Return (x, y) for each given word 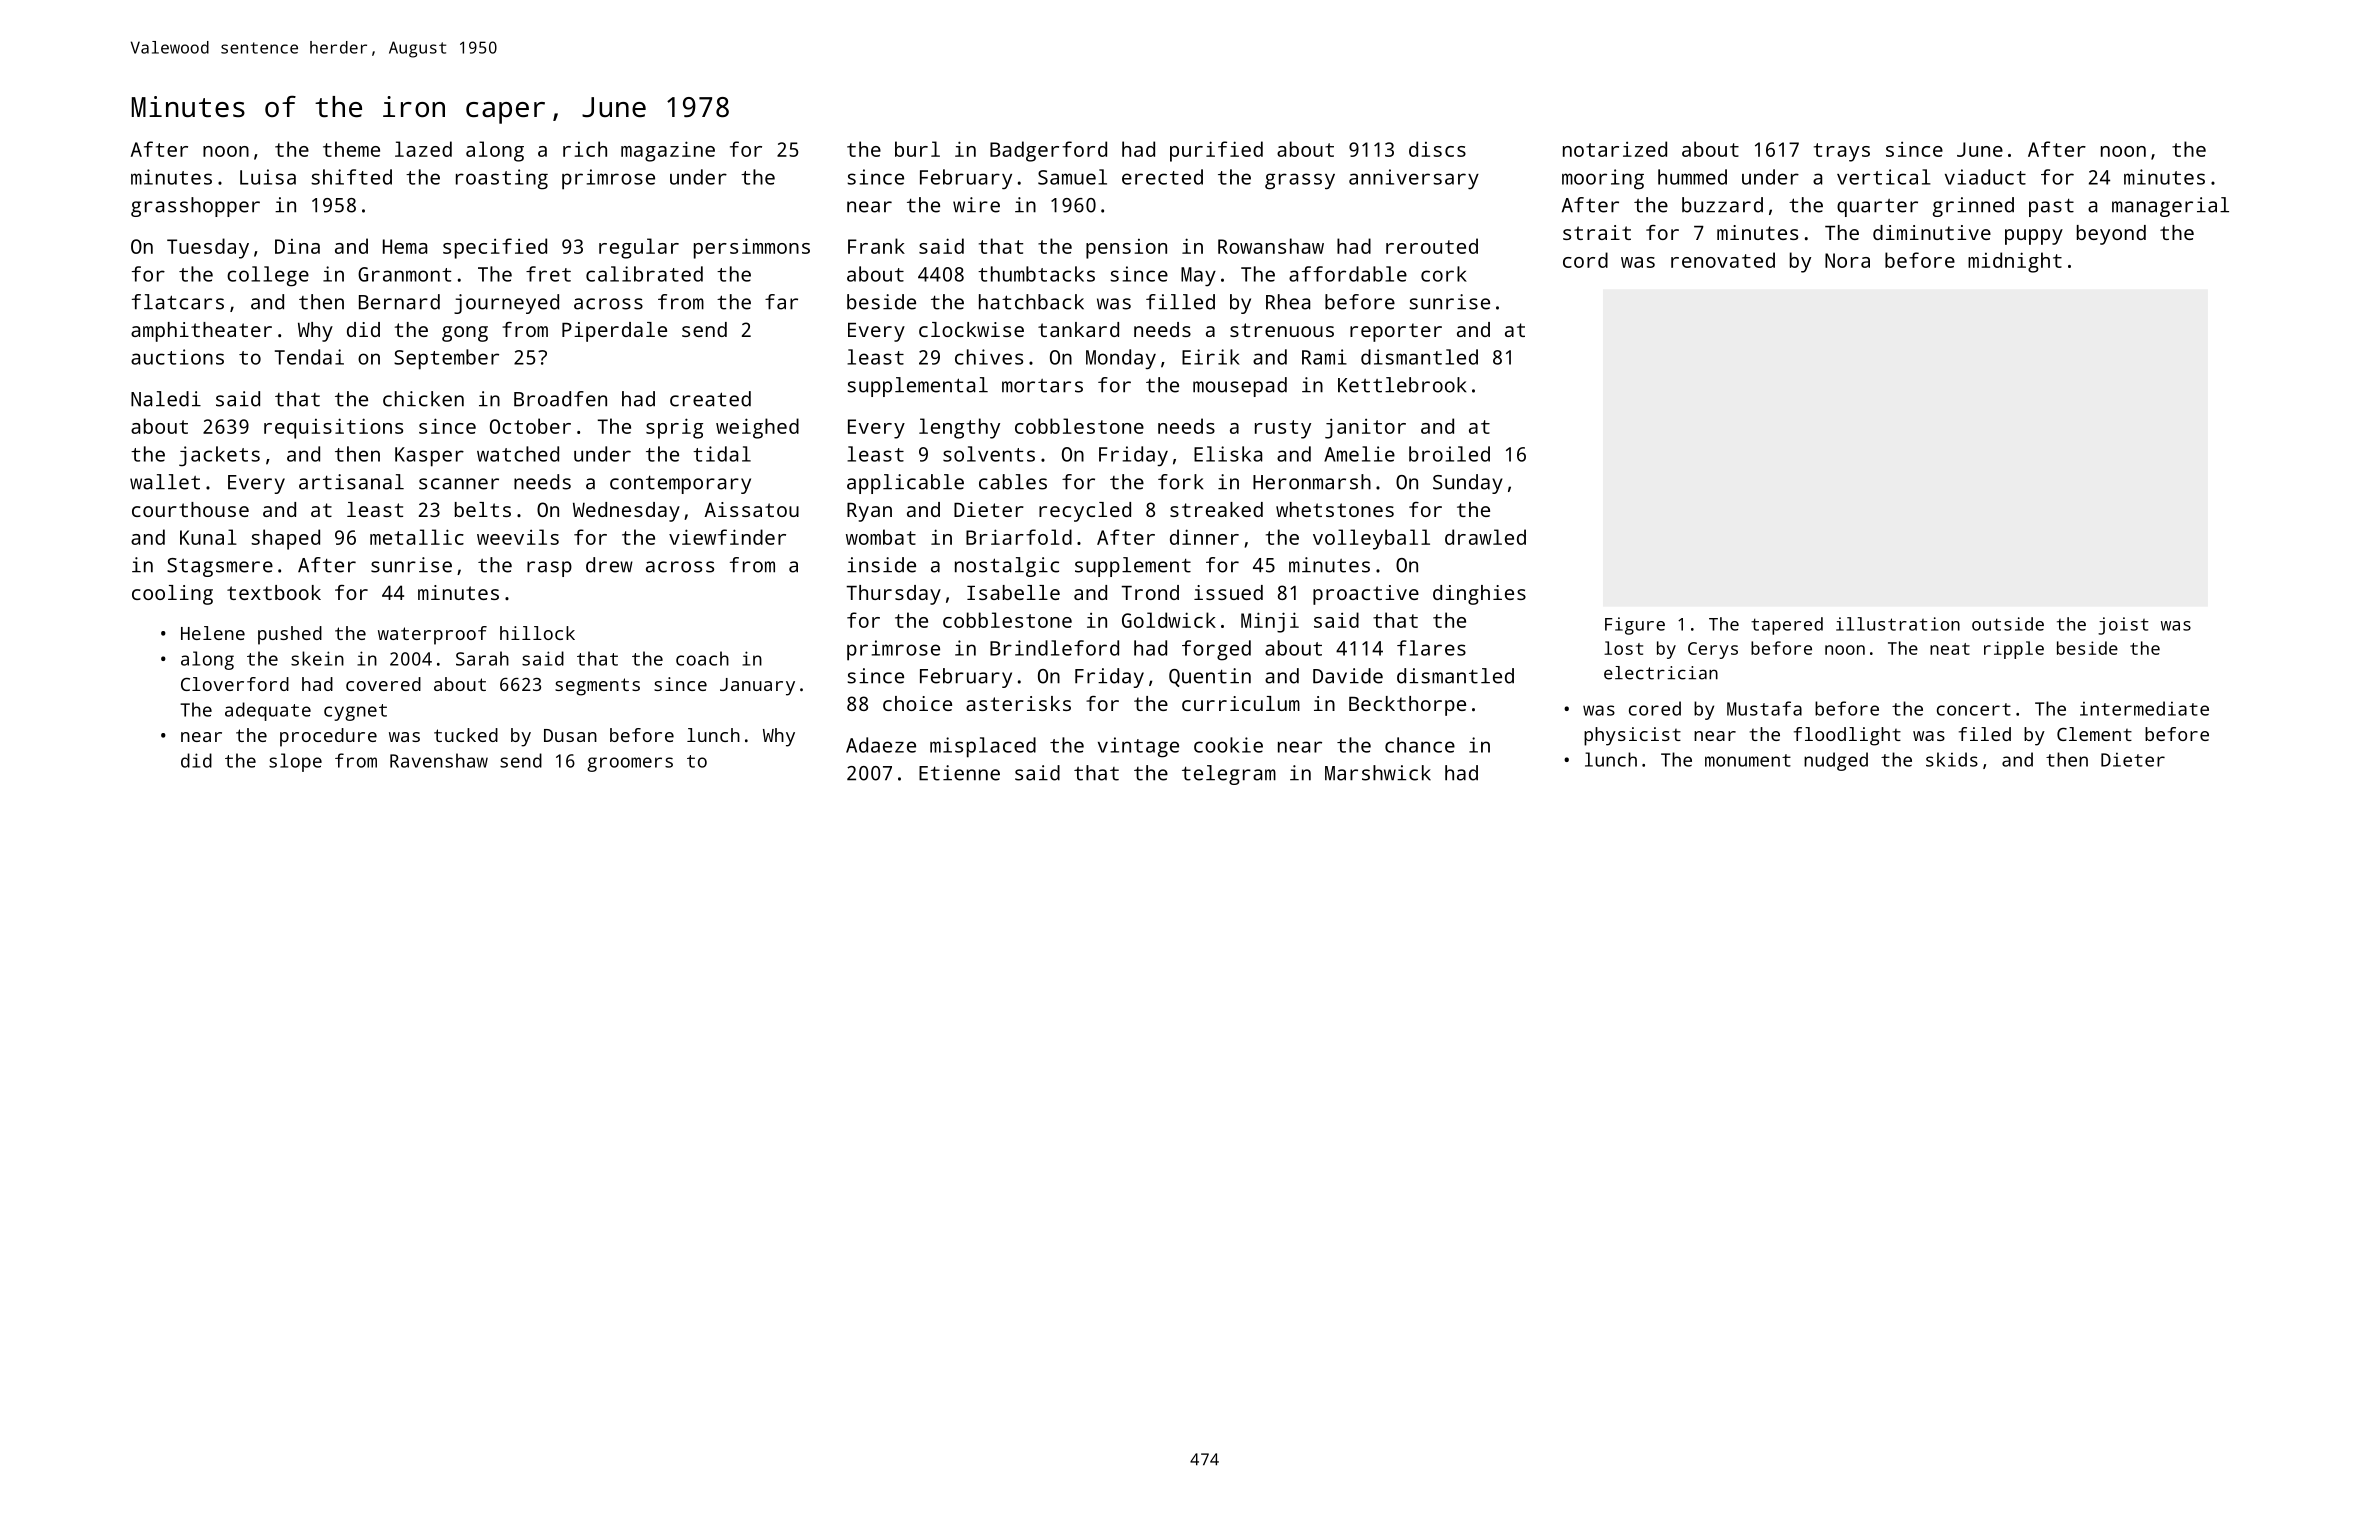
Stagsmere (220, 567)
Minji (1270, 622)
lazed (423, 149)
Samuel (1072, 177)
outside (2008, 624)
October (530, 426)
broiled (1449, 454)
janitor (1365, 428)
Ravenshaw (439, 760)
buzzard (1722, 205)
